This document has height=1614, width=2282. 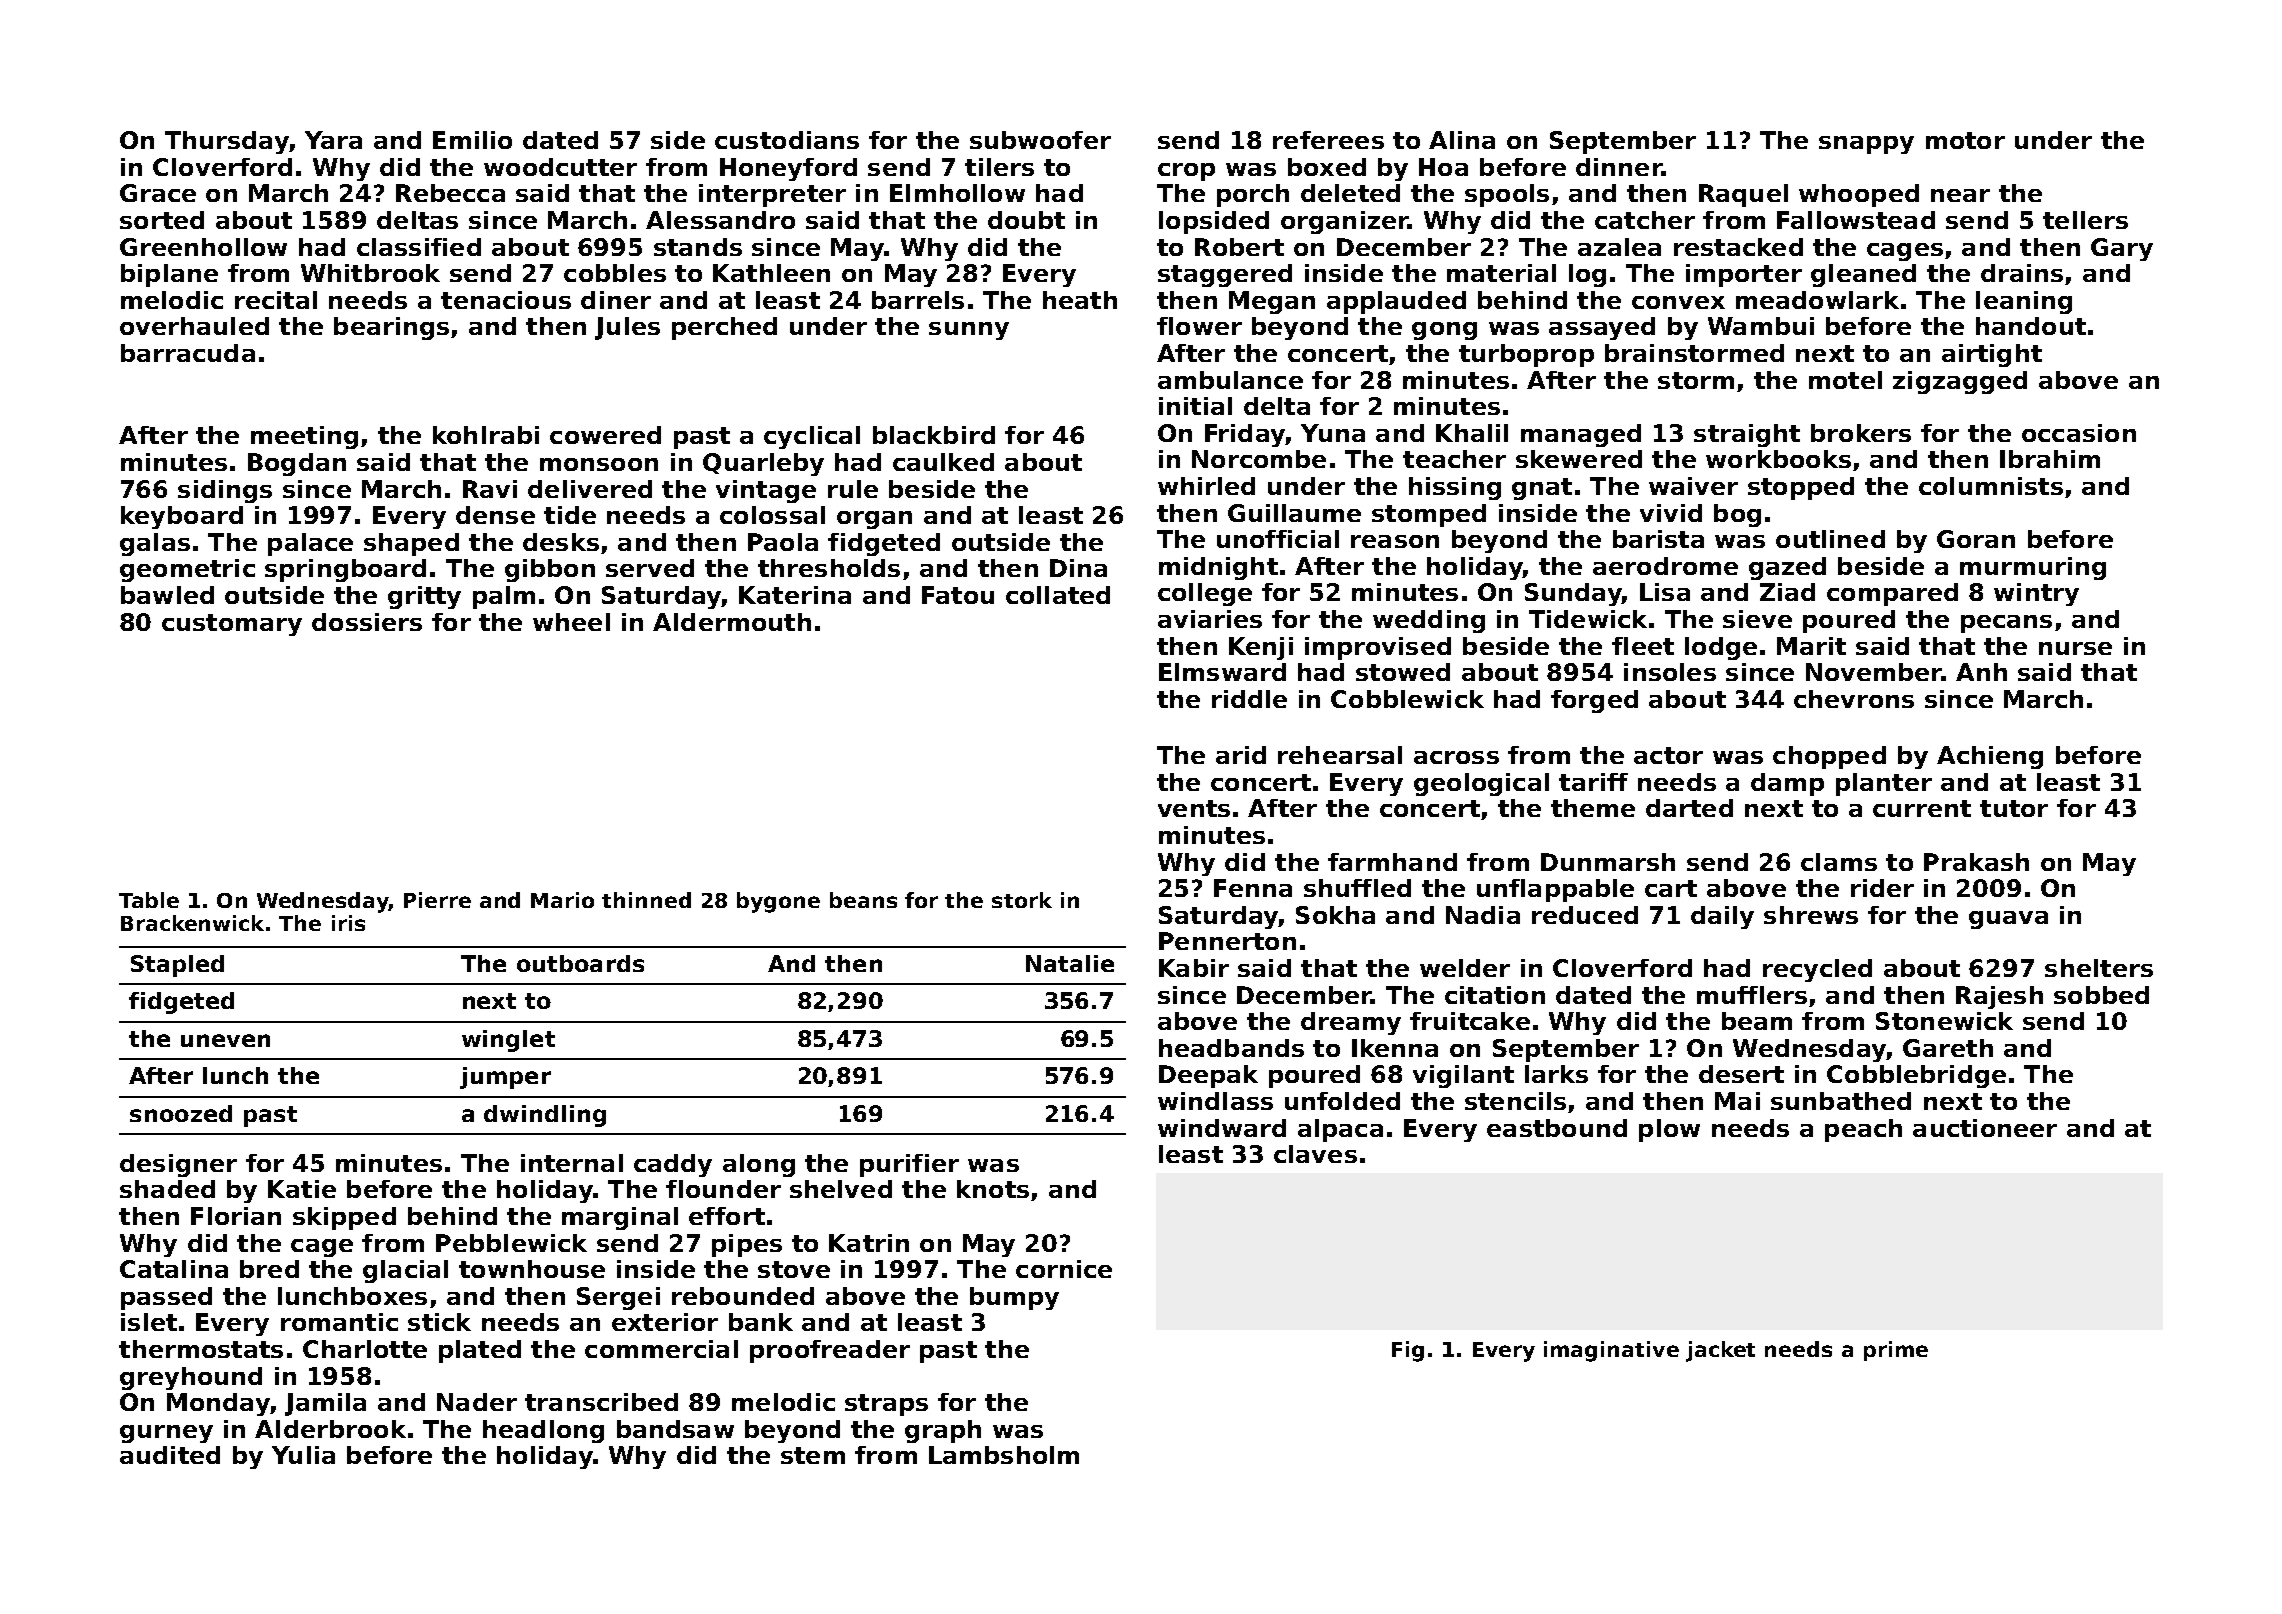 What do you see at coordinates (661, 1349) in the document?
I see `commercial` at bounding box center [661, 1349].
